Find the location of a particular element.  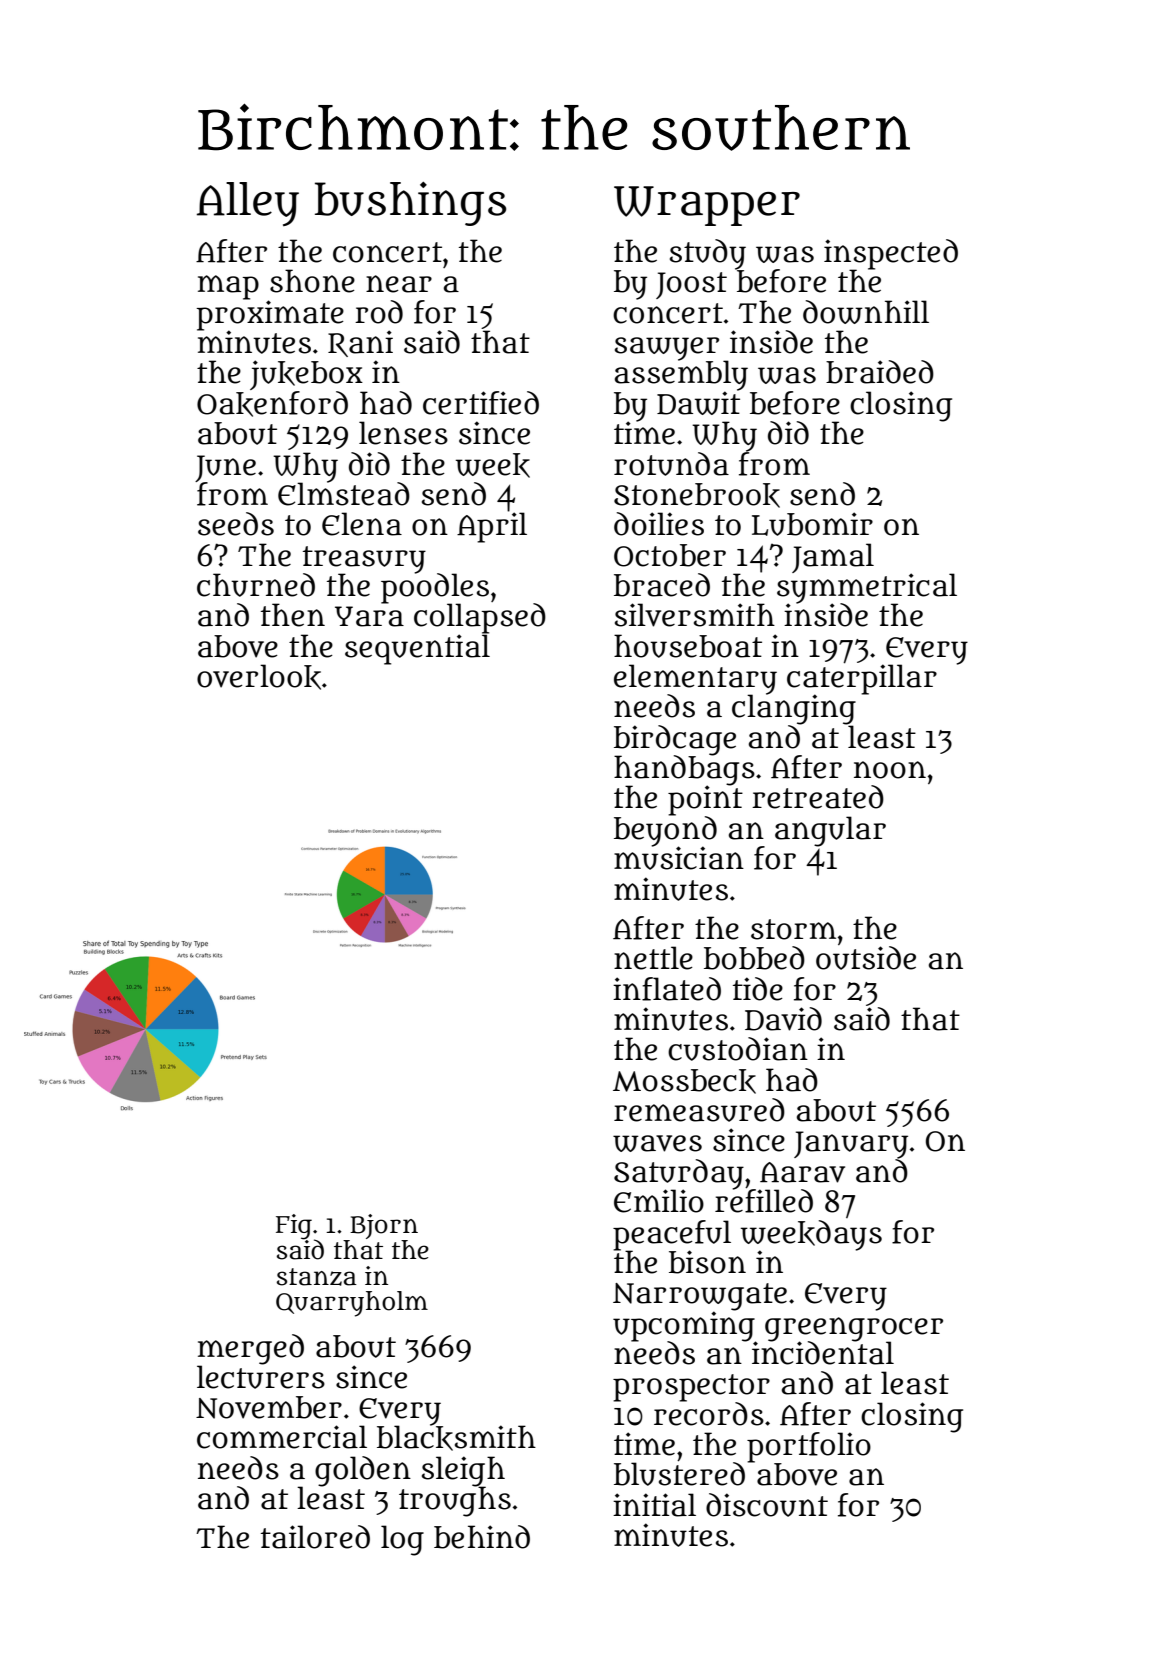

waves is located at coordinates (657, 1143).
